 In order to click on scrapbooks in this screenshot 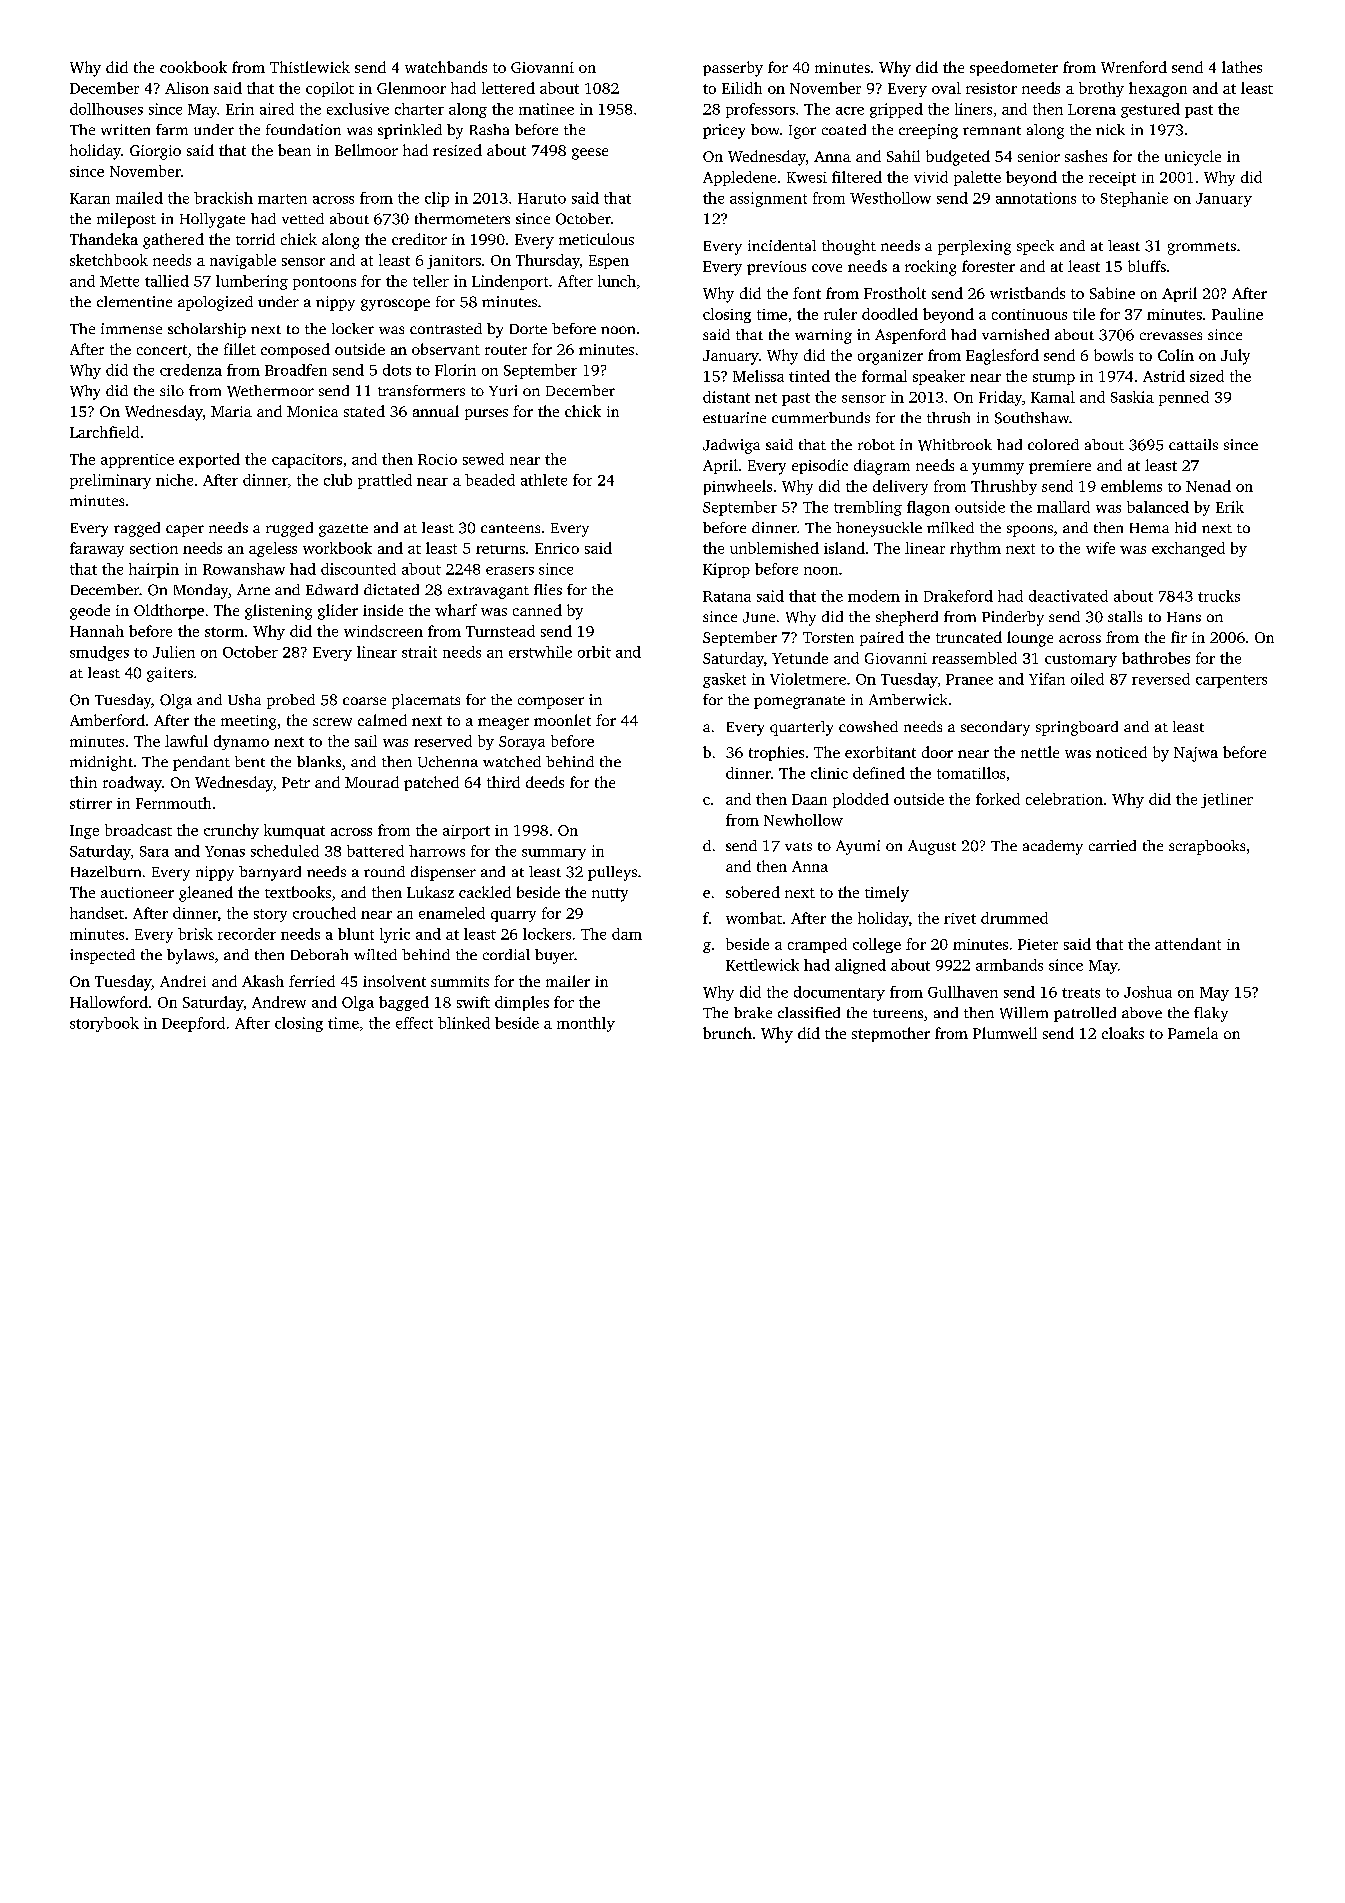, I will do `click(1207, 847)`.
